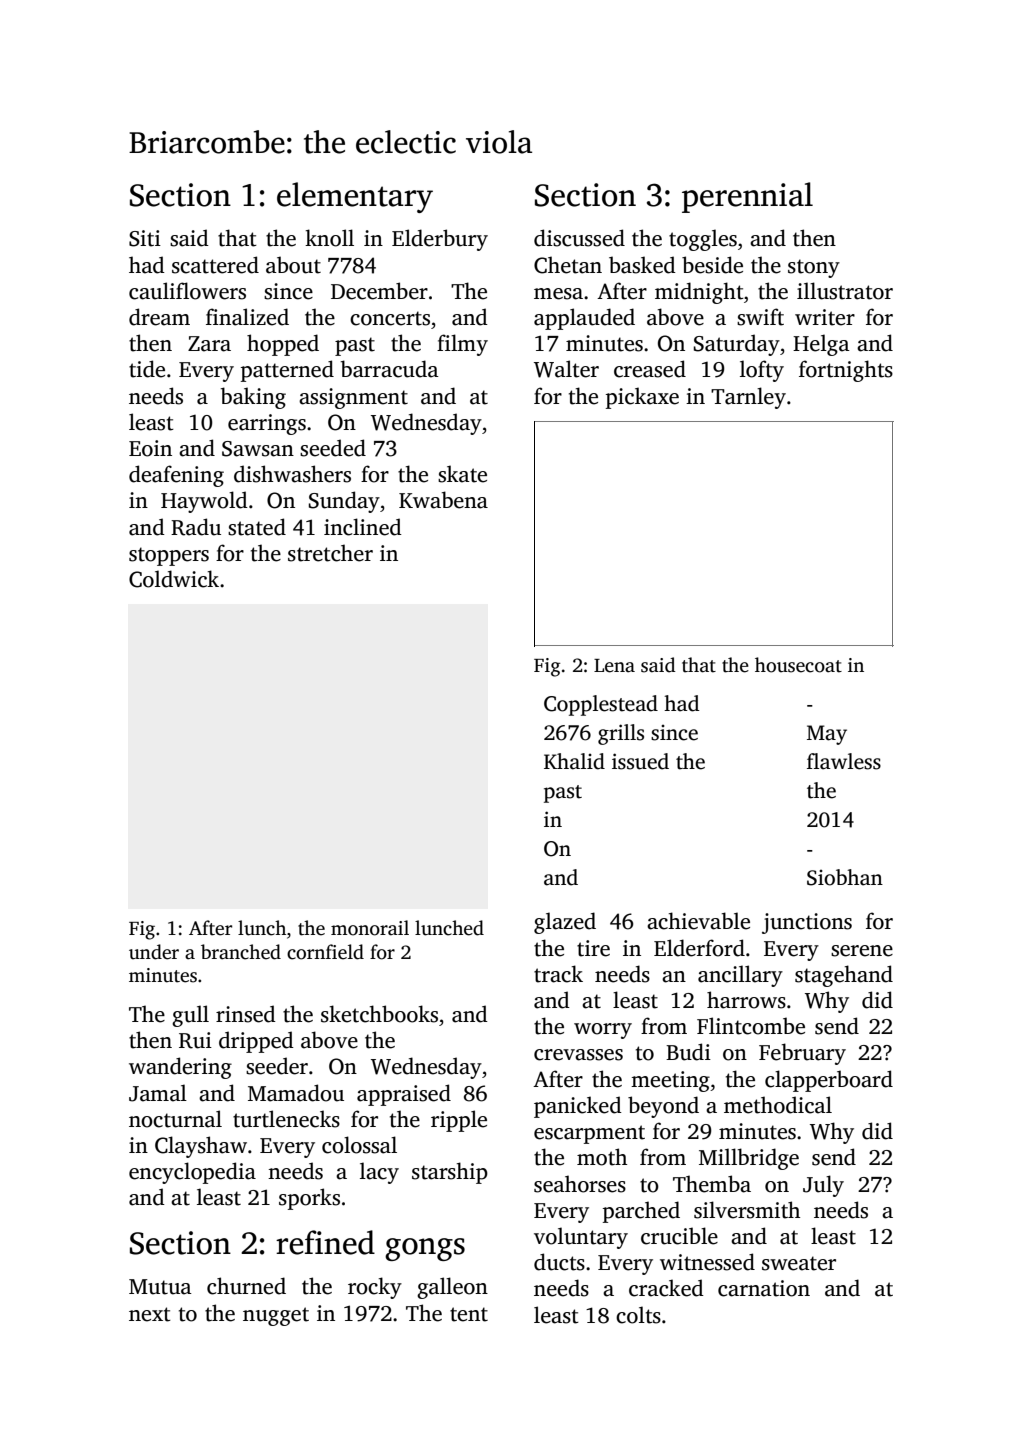 The width and height of the document is (1022, 1452). Describe the element at coordinates (740, 976) in the document. I see `ancillary` at that location.
